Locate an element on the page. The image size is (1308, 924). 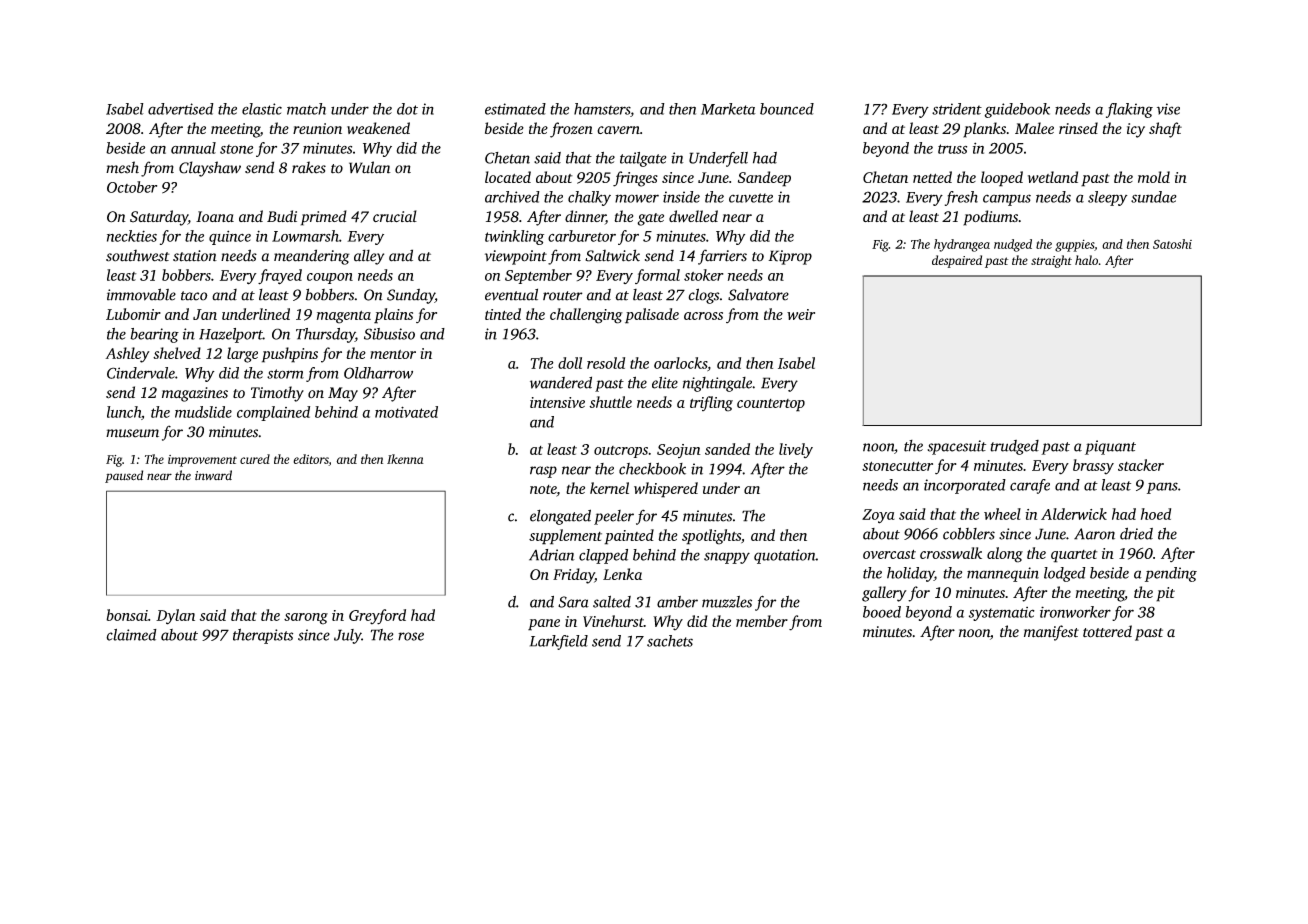
vise is located at coordinates (1168, 109).
